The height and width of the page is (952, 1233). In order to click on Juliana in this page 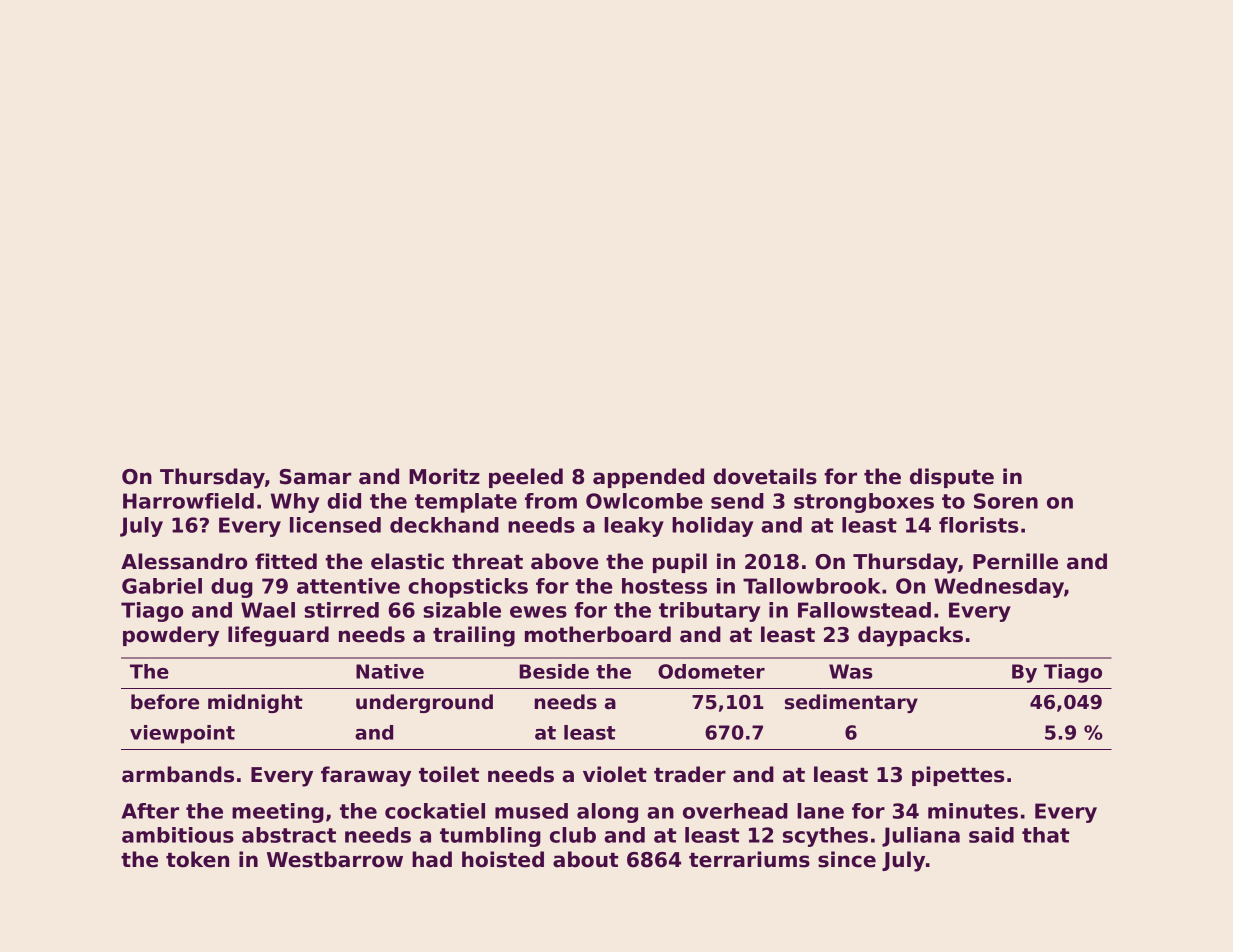, I will do `click(921, 837)`.
